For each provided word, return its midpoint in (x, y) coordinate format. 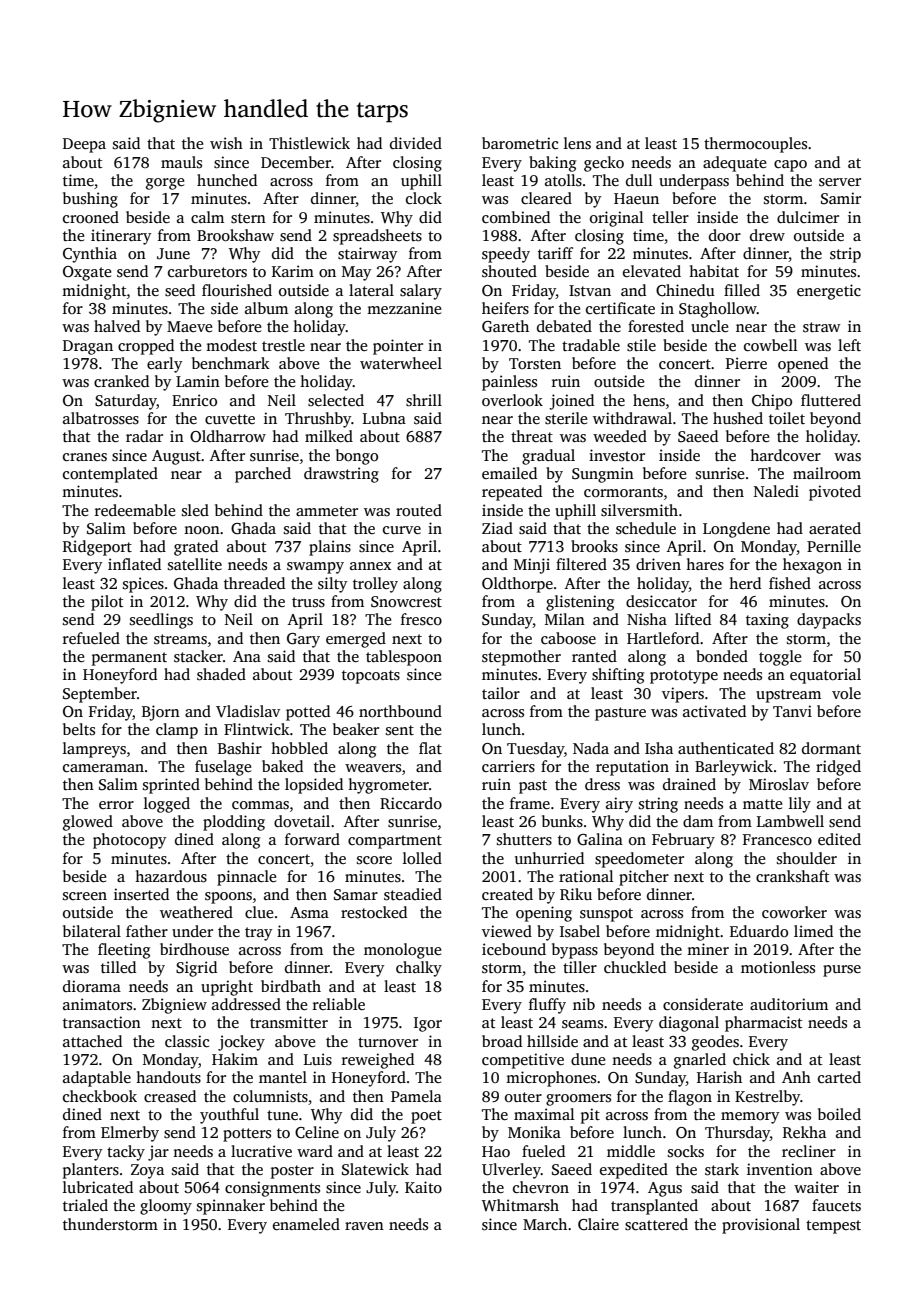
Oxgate (87, 273)
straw (822, 327)
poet (426, 1117)
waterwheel (401, 363)
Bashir (240, 748)
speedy (506, 255)
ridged (838, 768)
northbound (400, 711)
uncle (709, 326)
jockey (241, 1043)
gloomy (166, 1207)
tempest (833, 1227)
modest (231, 345)
